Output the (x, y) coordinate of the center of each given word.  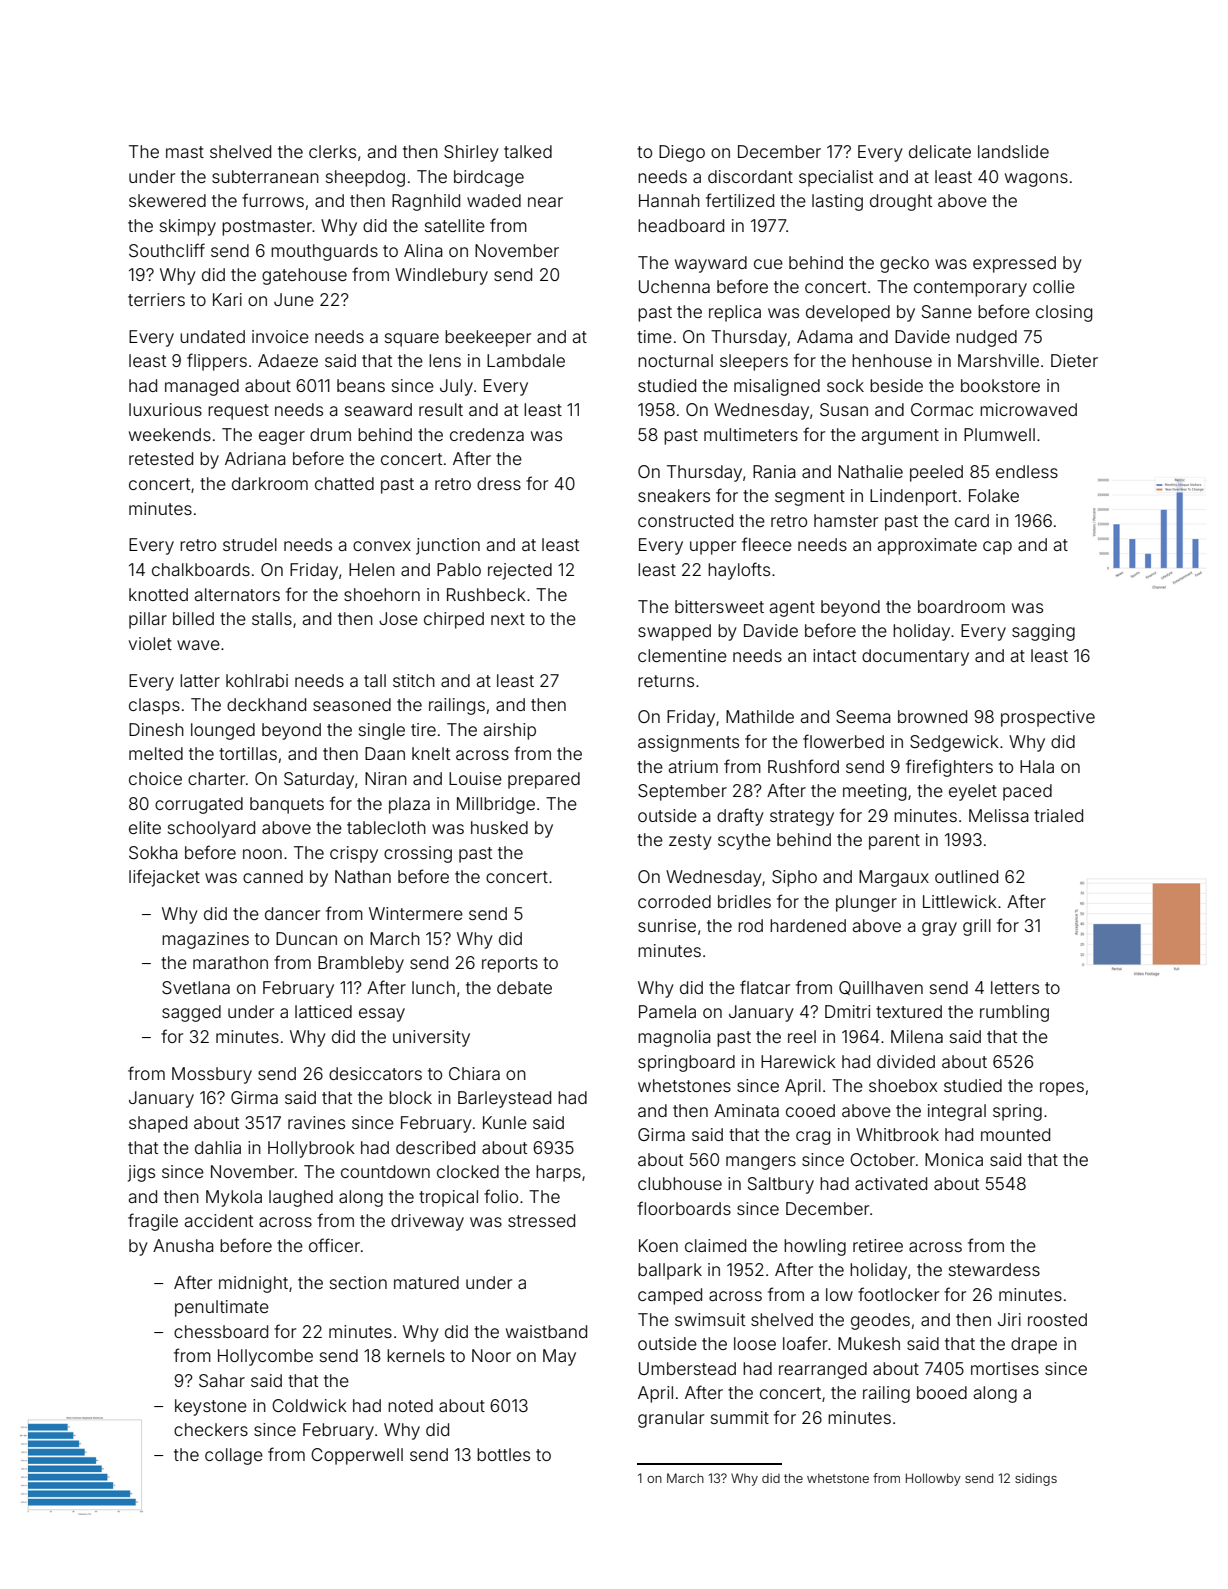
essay (382, 1015)
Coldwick (309, 1405)
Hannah (669, 200)
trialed (1058, 815)
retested (161, 458)
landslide (1013, 151)
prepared (544, 780)
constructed (685, 520)
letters (1015, 987)
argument (900, 437)
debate (524, 987)
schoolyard (211, 829)
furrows (273, 200)
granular (671, 1419)
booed (942, 1392)
